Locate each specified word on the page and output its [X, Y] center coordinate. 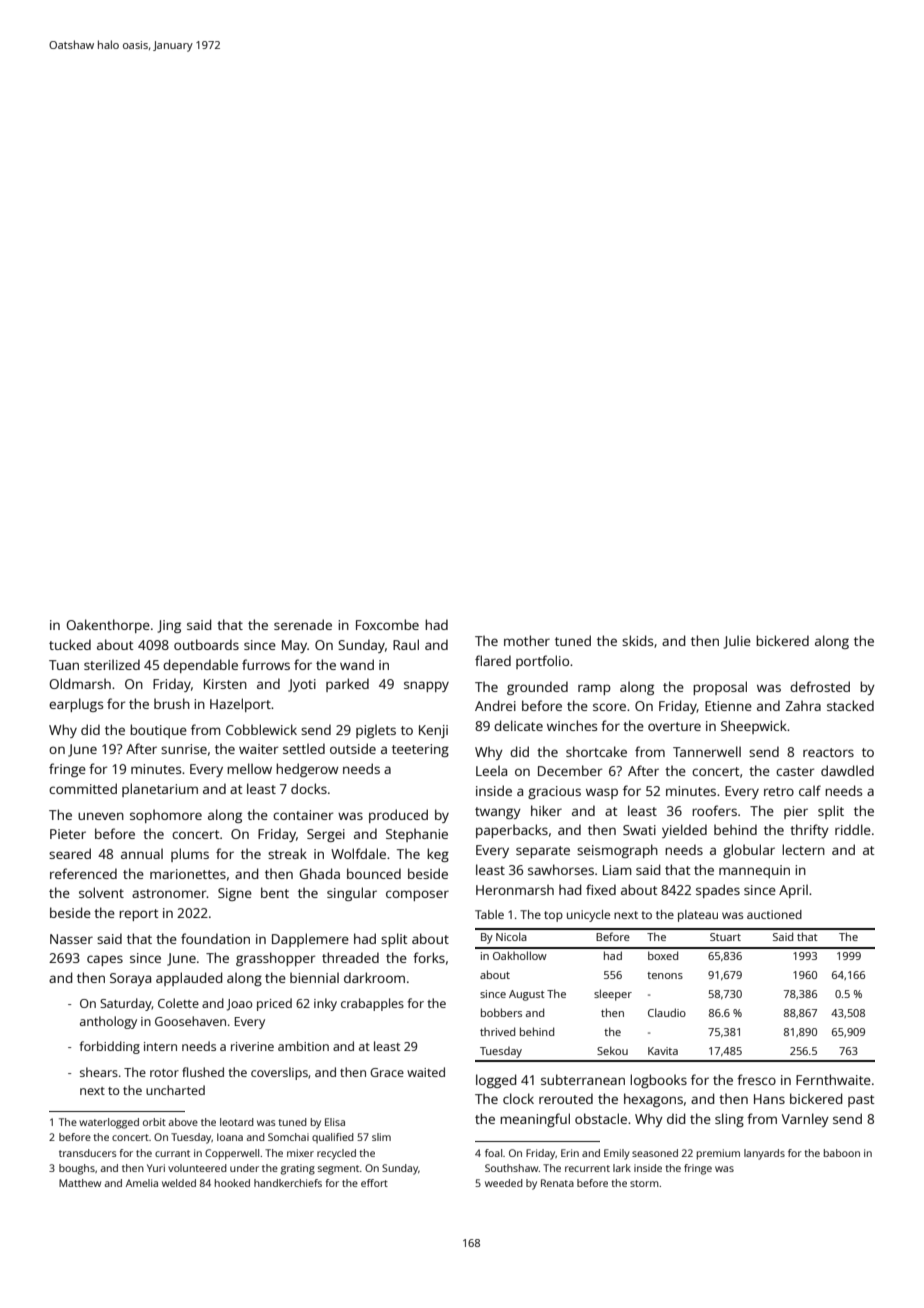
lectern [803, 849]
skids [637, 640]
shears [99, 1072]
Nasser [71, 939]
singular [352, 894]
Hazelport [240, 705]
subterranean [583, 1079]
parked [347, 685]
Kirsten [225, 684]
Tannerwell [707, 751]
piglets [376, 731]
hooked [232, 1183]
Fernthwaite [833, 1079]
